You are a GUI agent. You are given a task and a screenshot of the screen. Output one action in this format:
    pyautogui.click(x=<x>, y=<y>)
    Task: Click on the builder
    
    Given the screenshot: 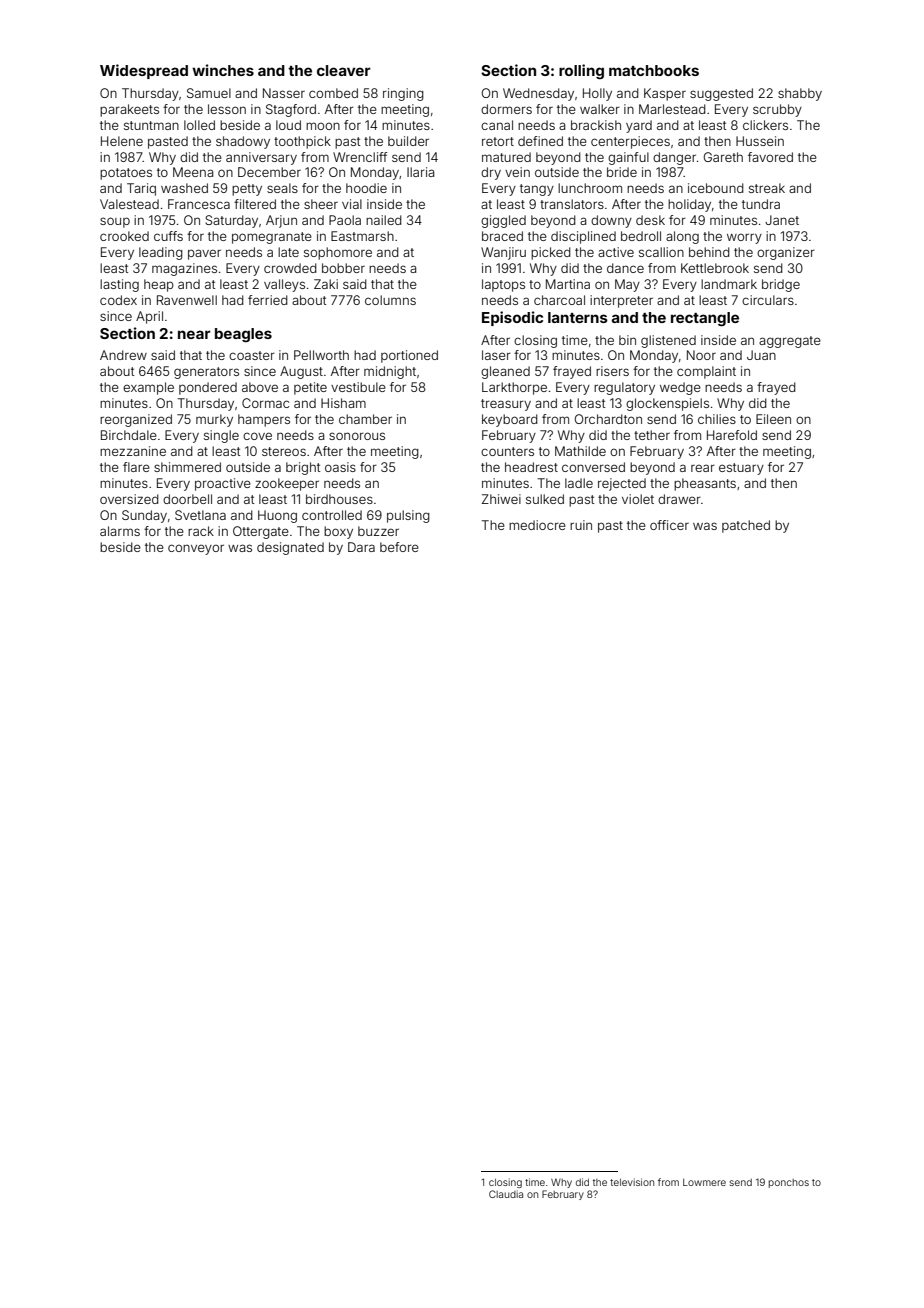 What is the action you would take?
    pyautogui.click(x=408, y=141)
